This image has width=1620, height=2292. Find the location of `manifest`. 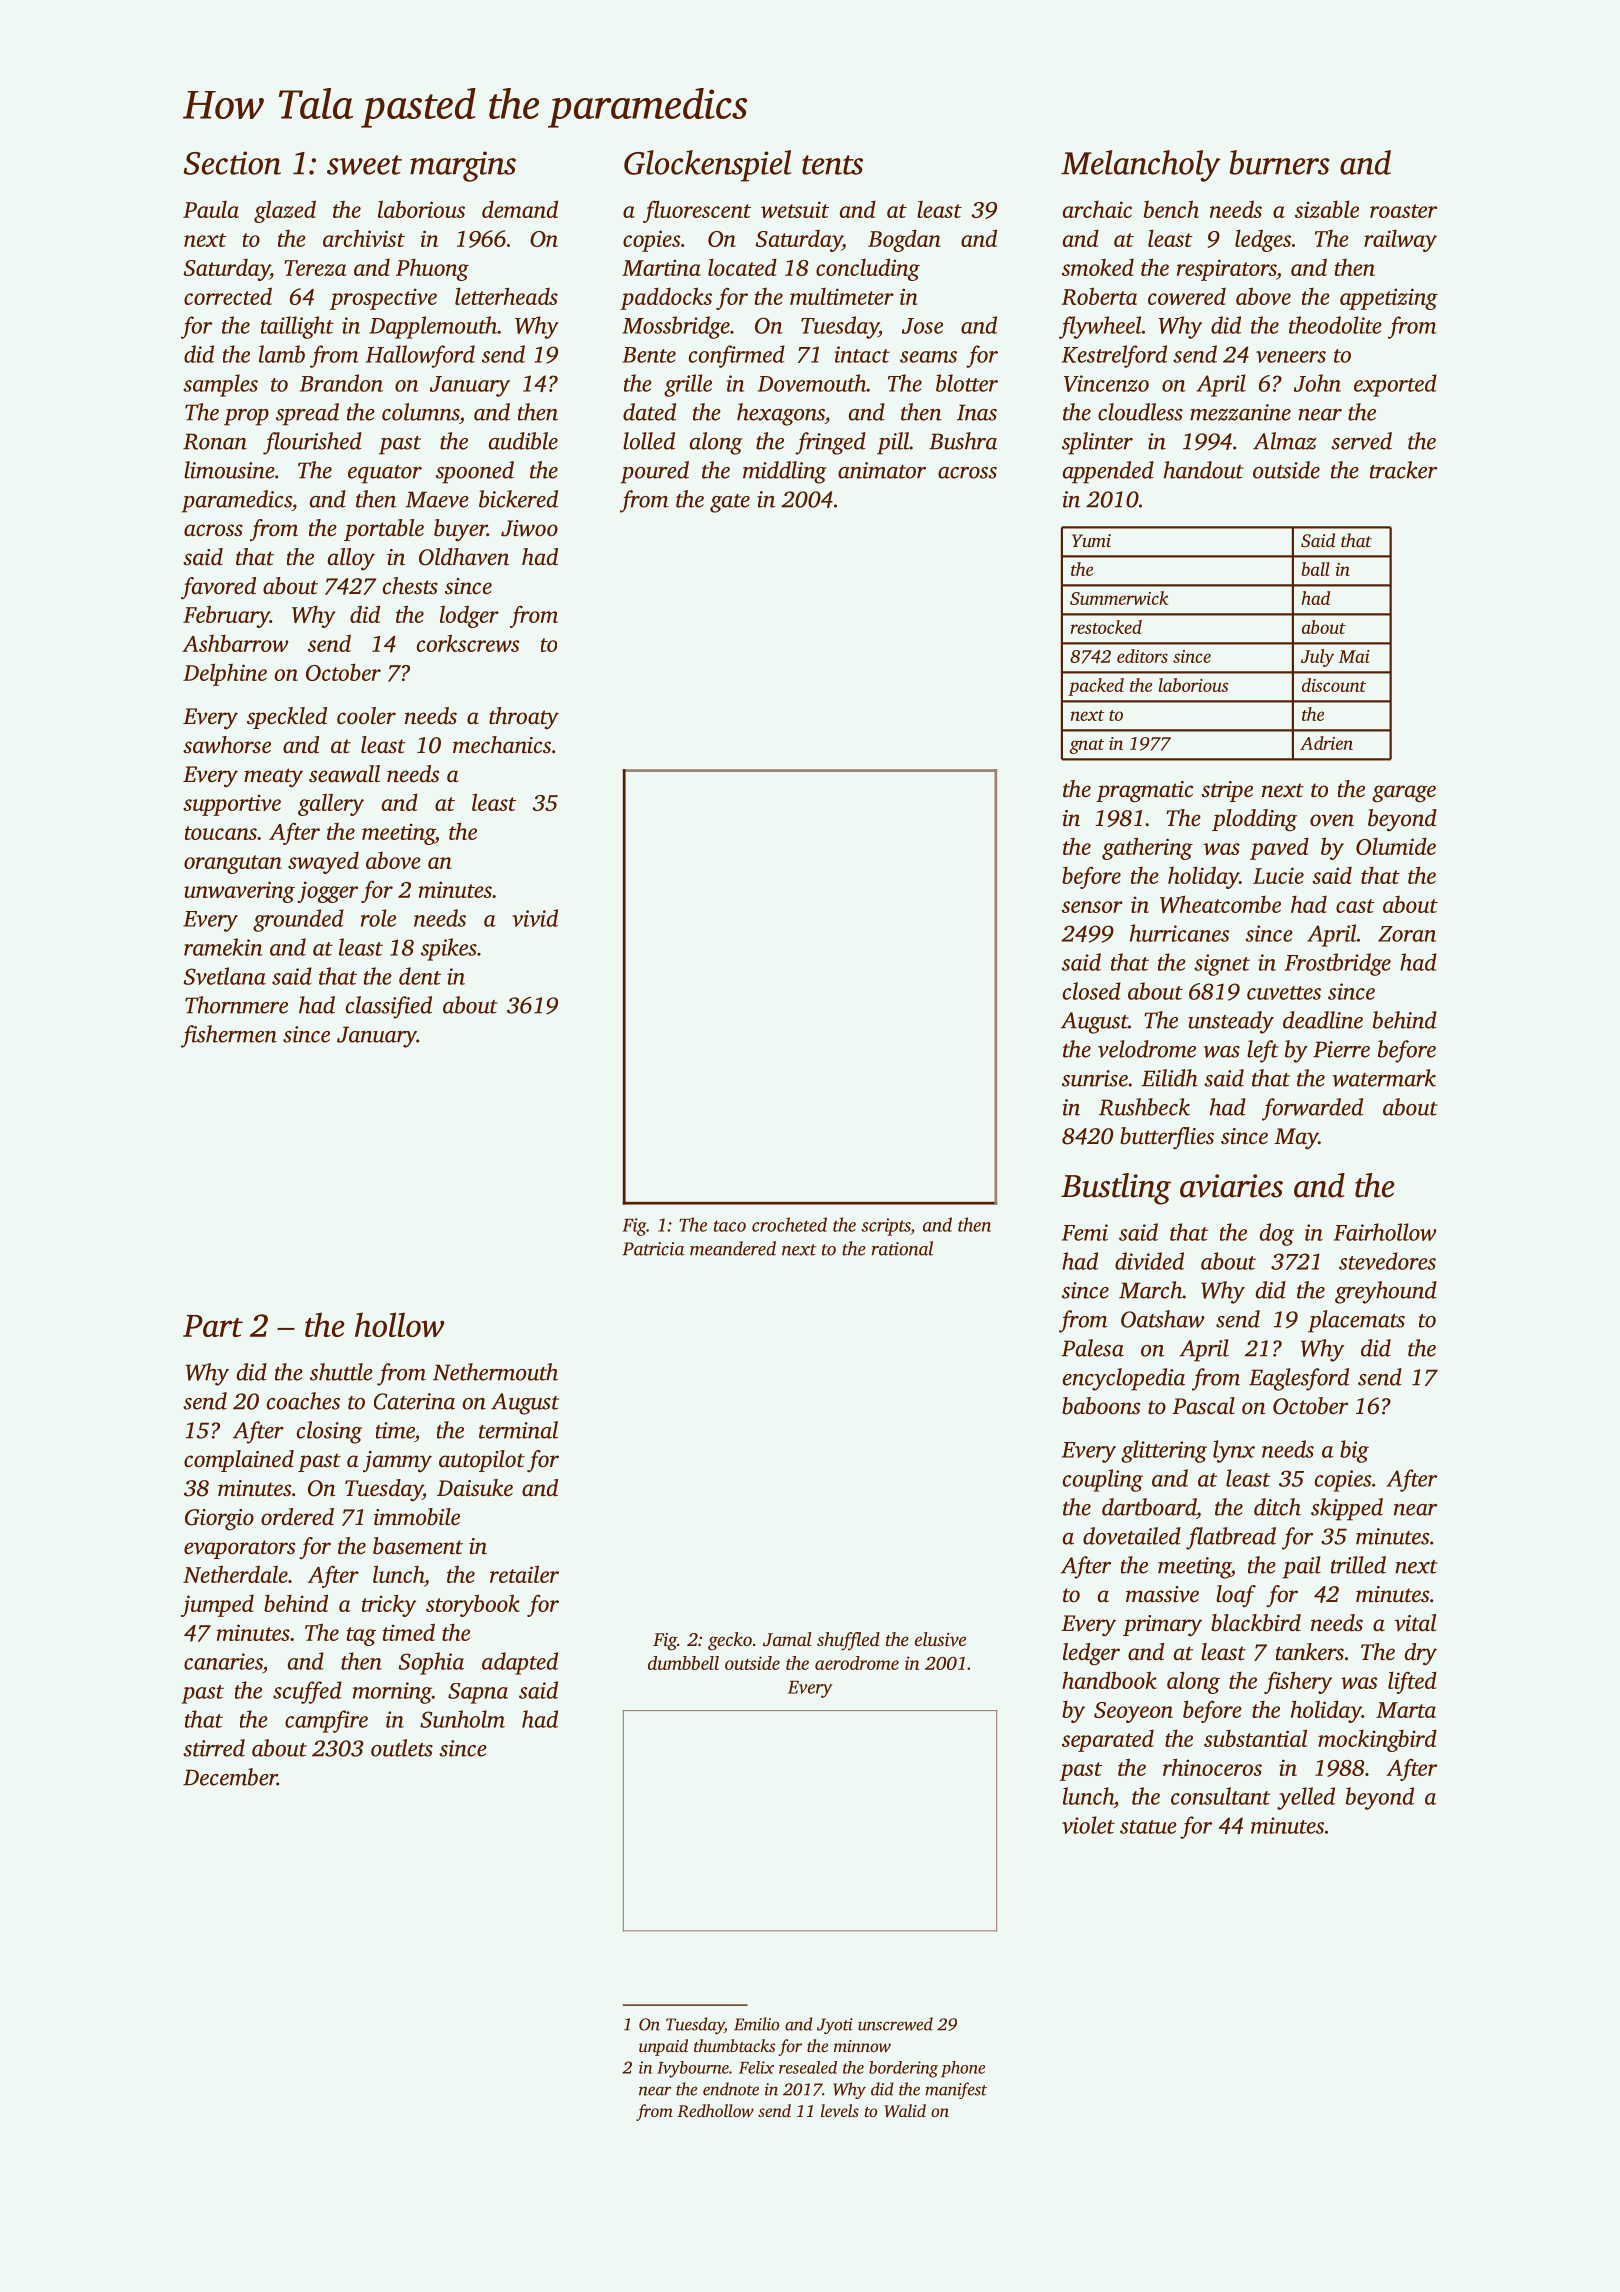

manifest is located at coordinates (956, 2090).
